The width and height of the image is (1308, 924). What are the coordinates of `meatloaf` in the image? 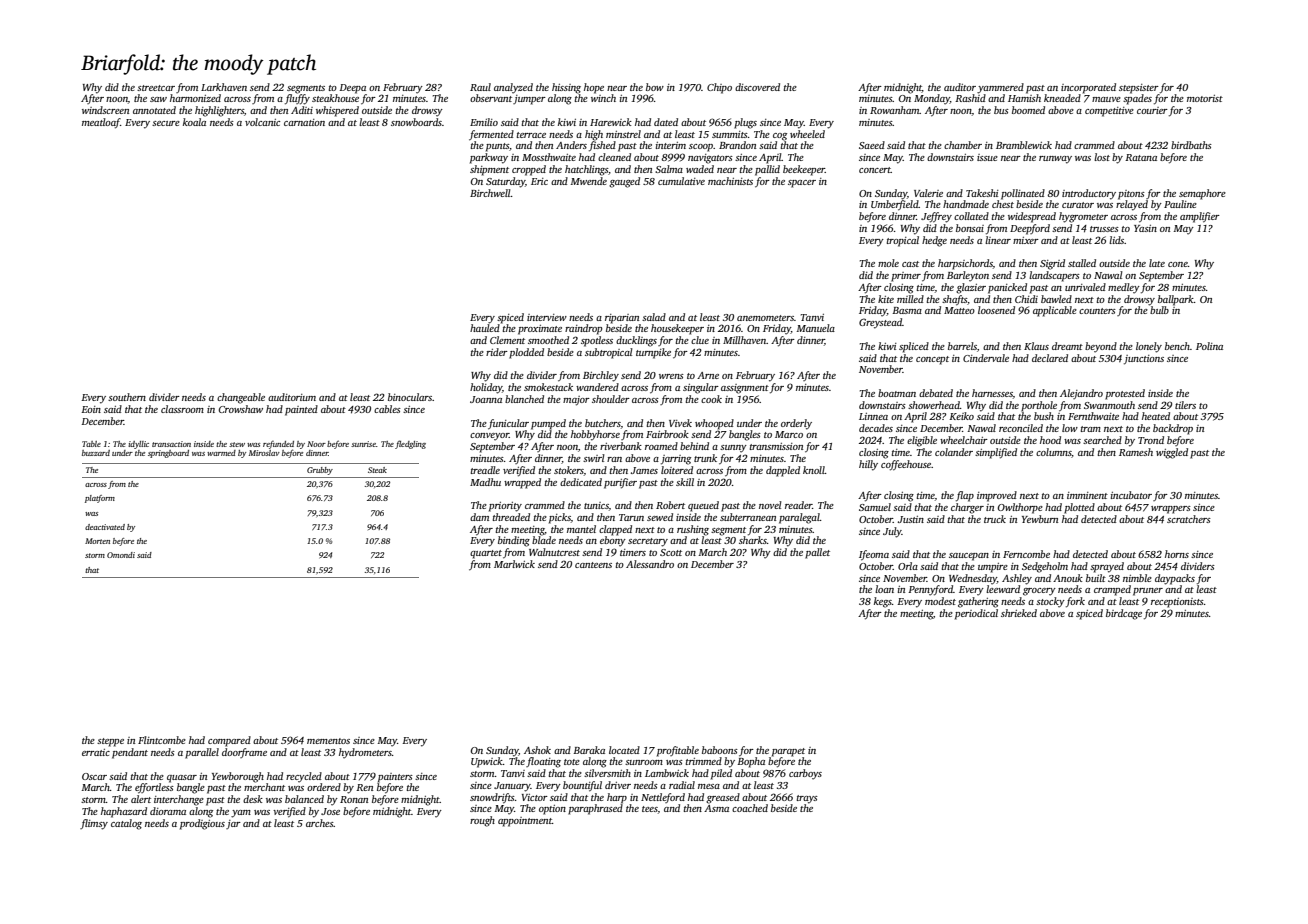 It's located at (101, 123).
